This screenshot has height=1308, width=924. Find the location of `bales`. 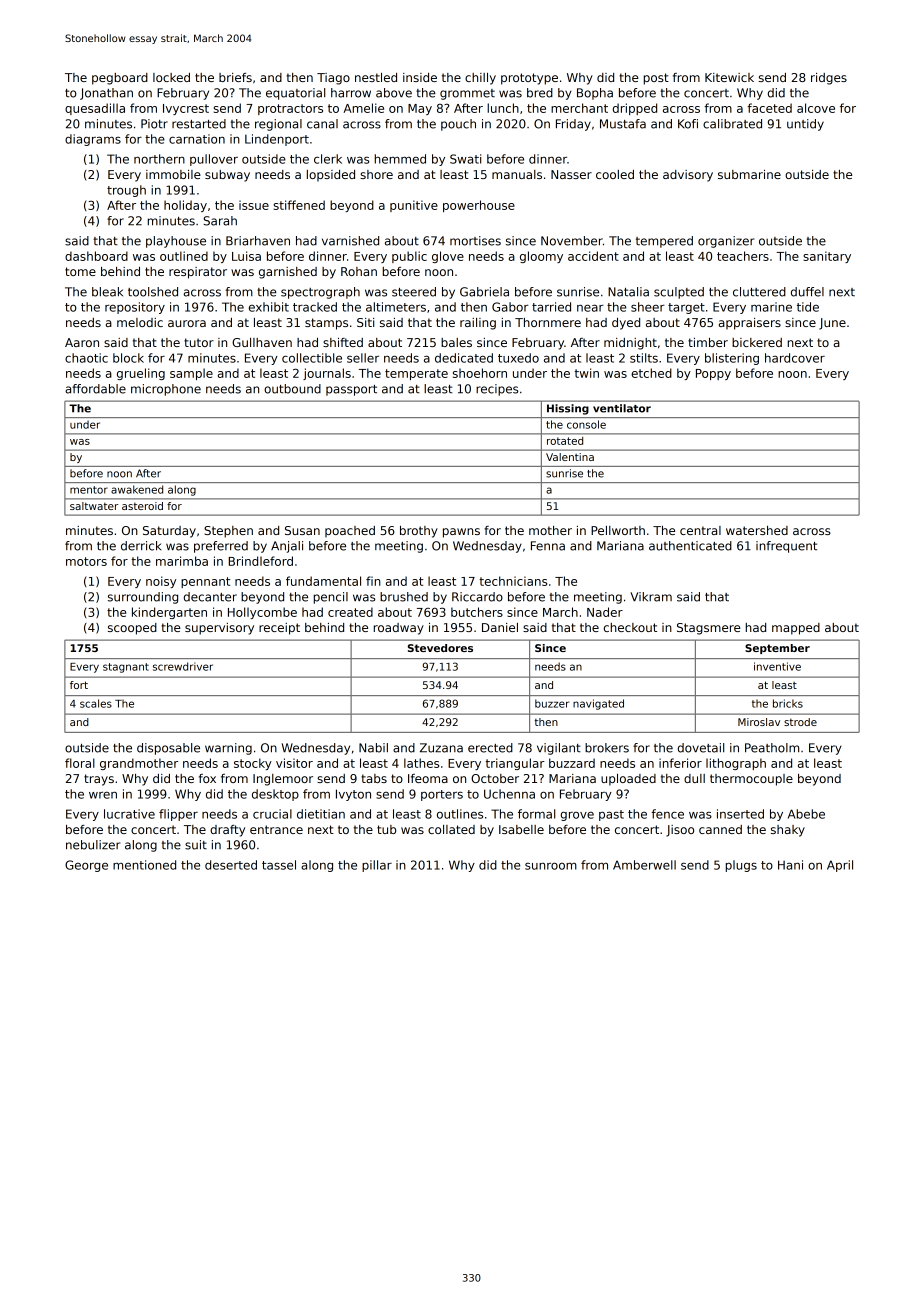

bales is located at coordinates (456, 342).
